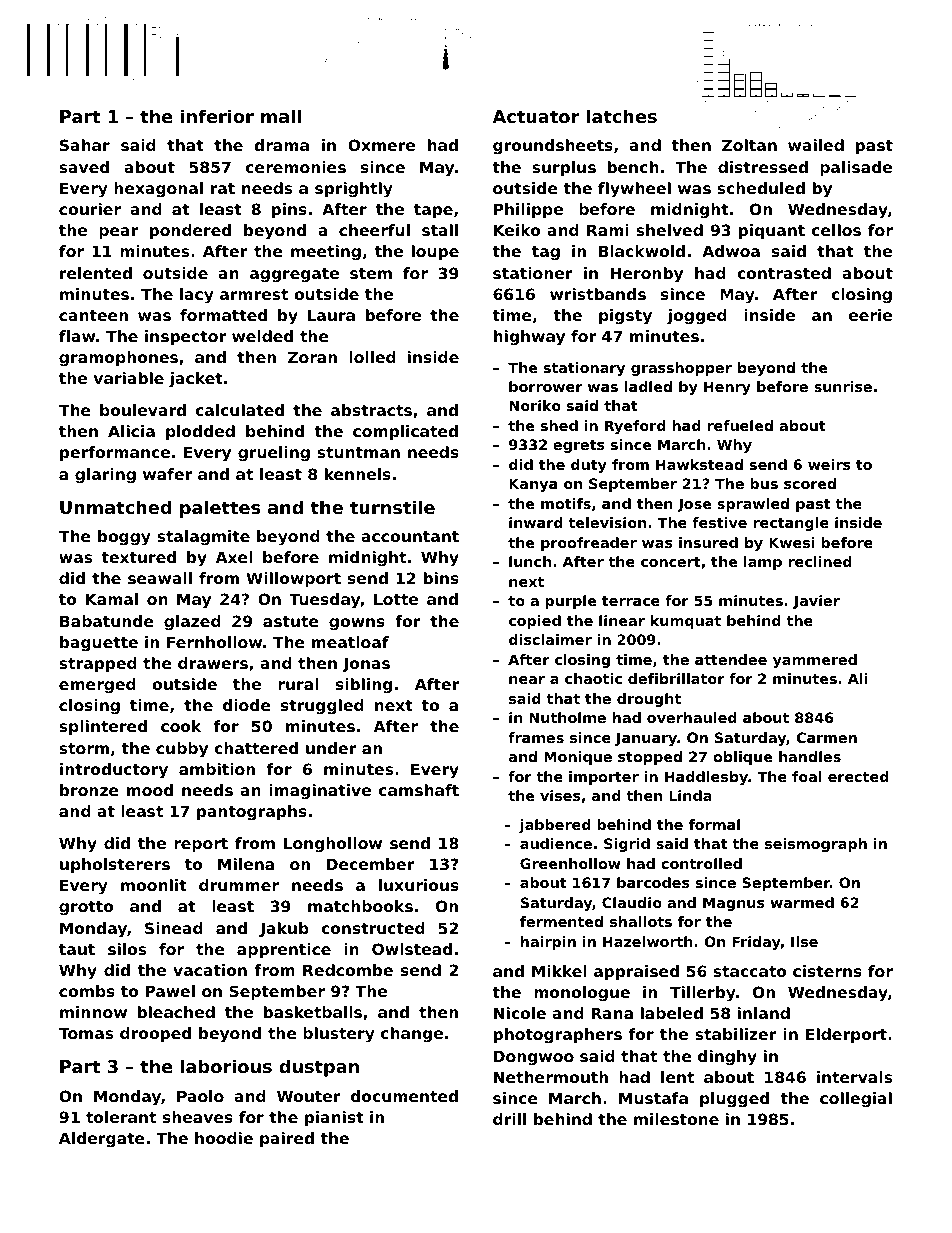 The height and width of the screenshot is (1233, 952). Describe the element at coordinates (816, 145) in the screenshot. I see `wailed` at that location.
